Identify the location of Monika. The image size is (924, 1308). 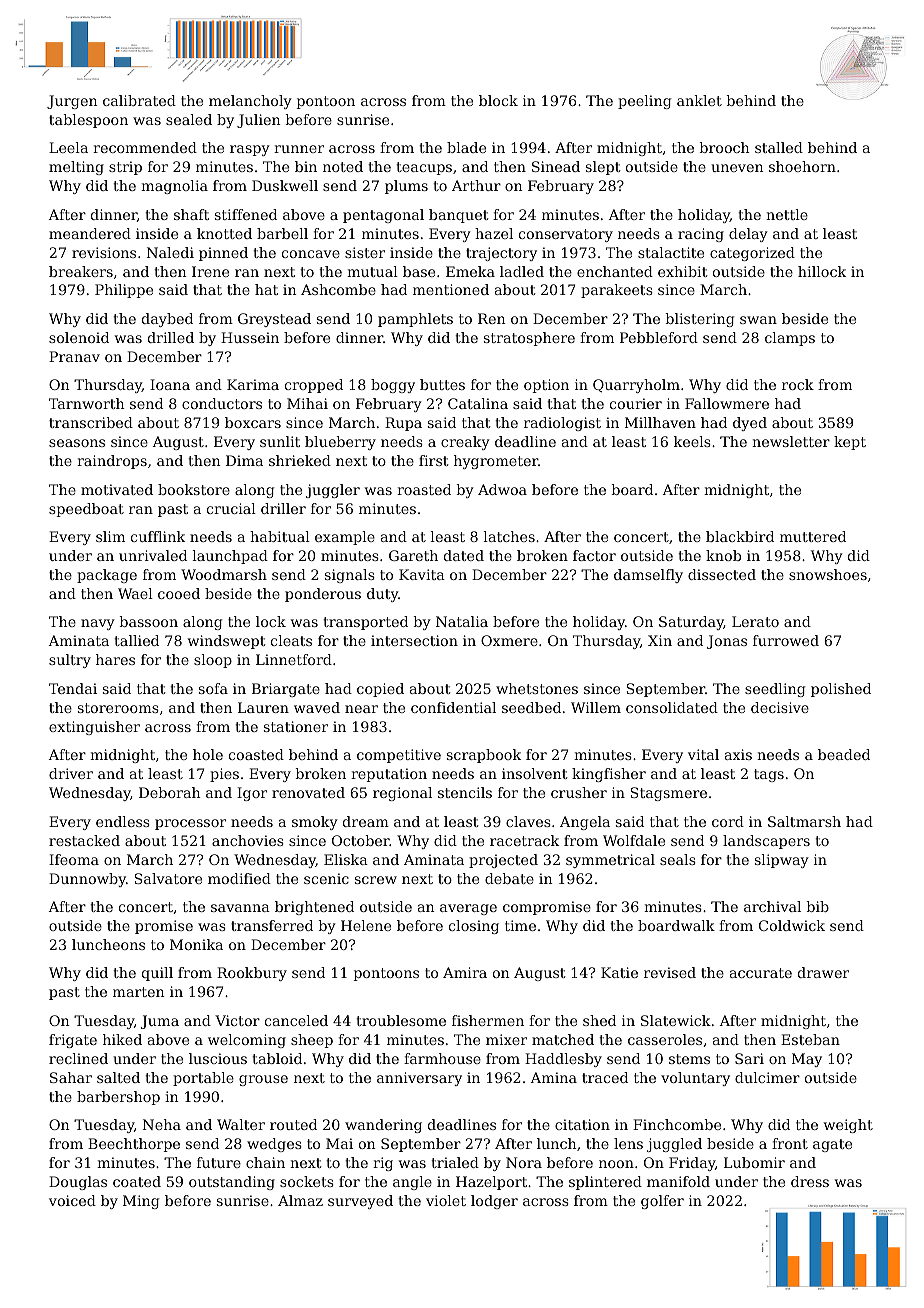
(196, 944).
